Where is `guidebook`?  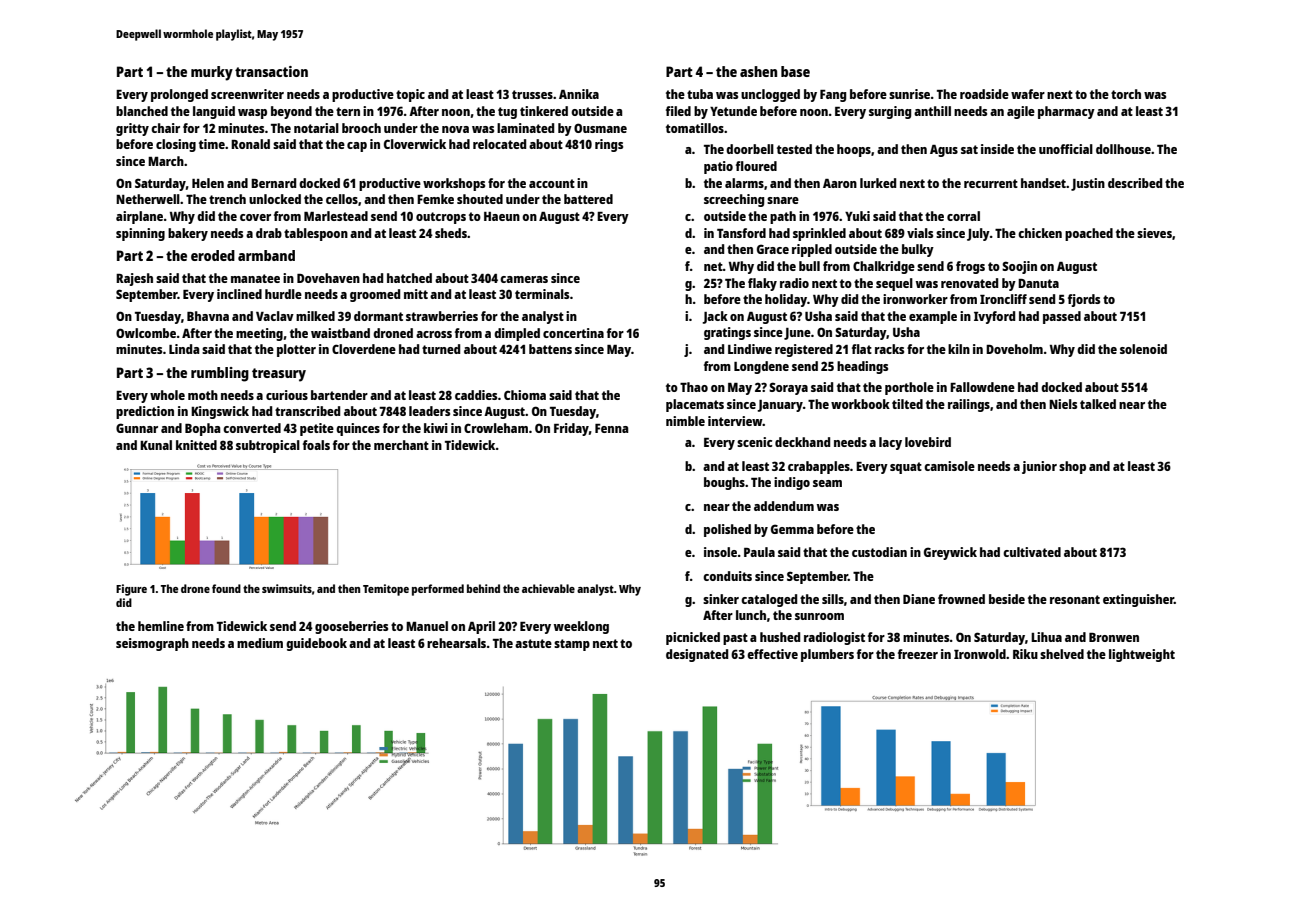 guidebook is located at coordinates (316, 644).
